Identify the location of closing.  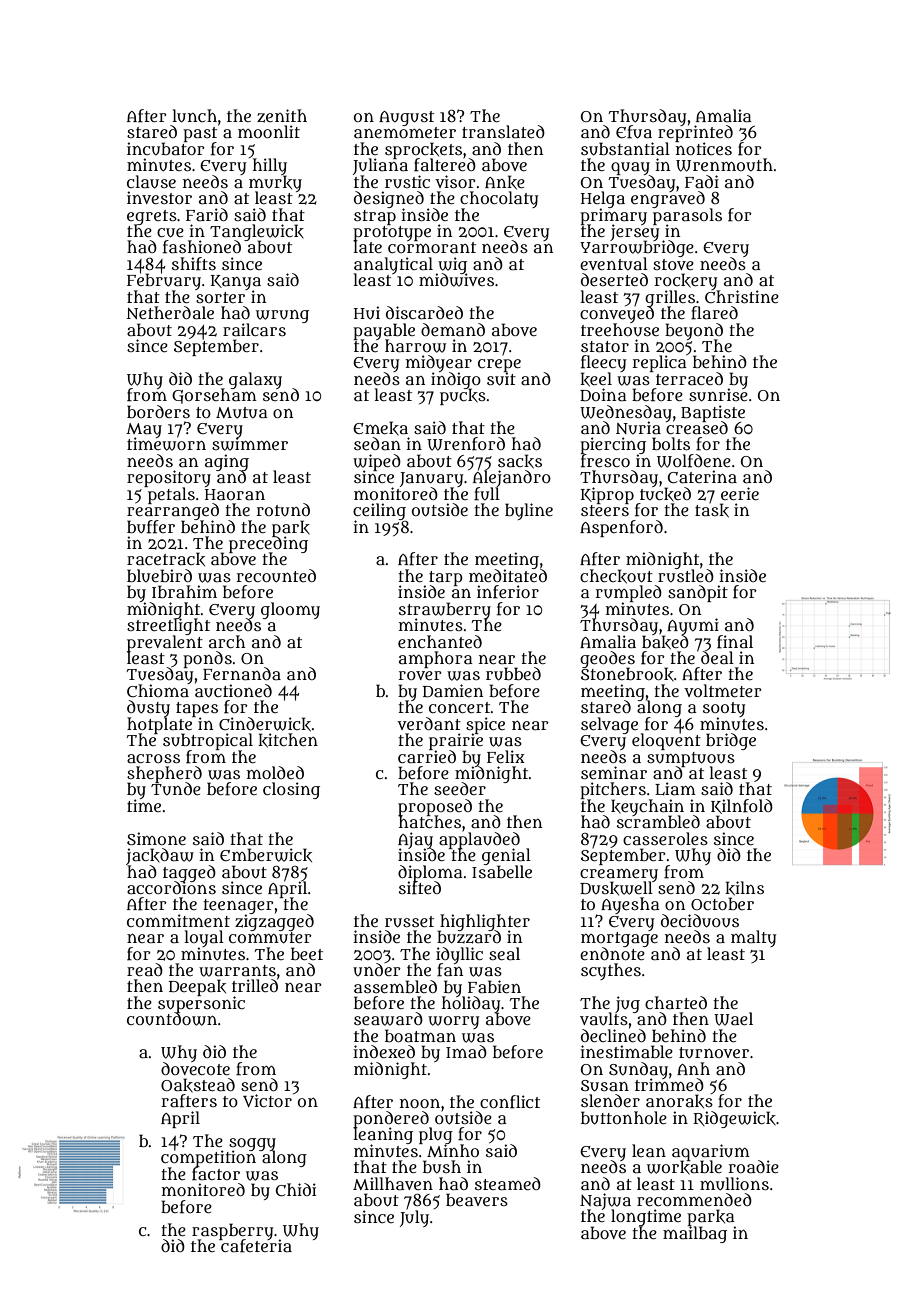
(291, 790).
